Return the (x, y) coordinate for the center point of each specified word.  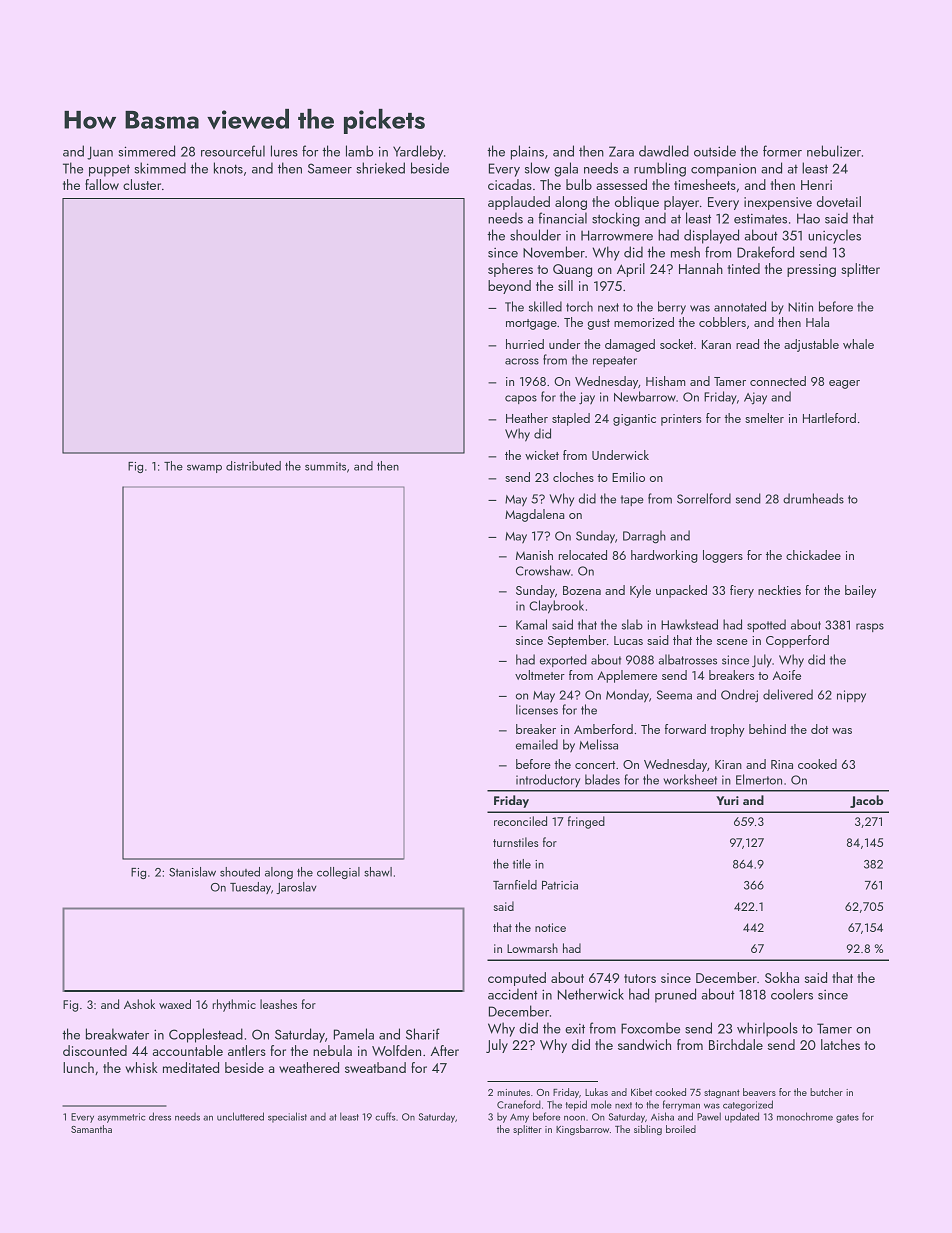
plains (527, 152)
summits (325, 466)
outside (715, 151)
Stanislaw (192, 872)
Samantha (91, 1129)
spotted (766, 625)
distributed (253, 466)
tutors (640, 978)
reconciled (520, 821)
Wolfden (396, 1050)
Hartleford (829, 418)
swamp (204, 468)
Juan (100, 153)
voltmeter (540, 675)
